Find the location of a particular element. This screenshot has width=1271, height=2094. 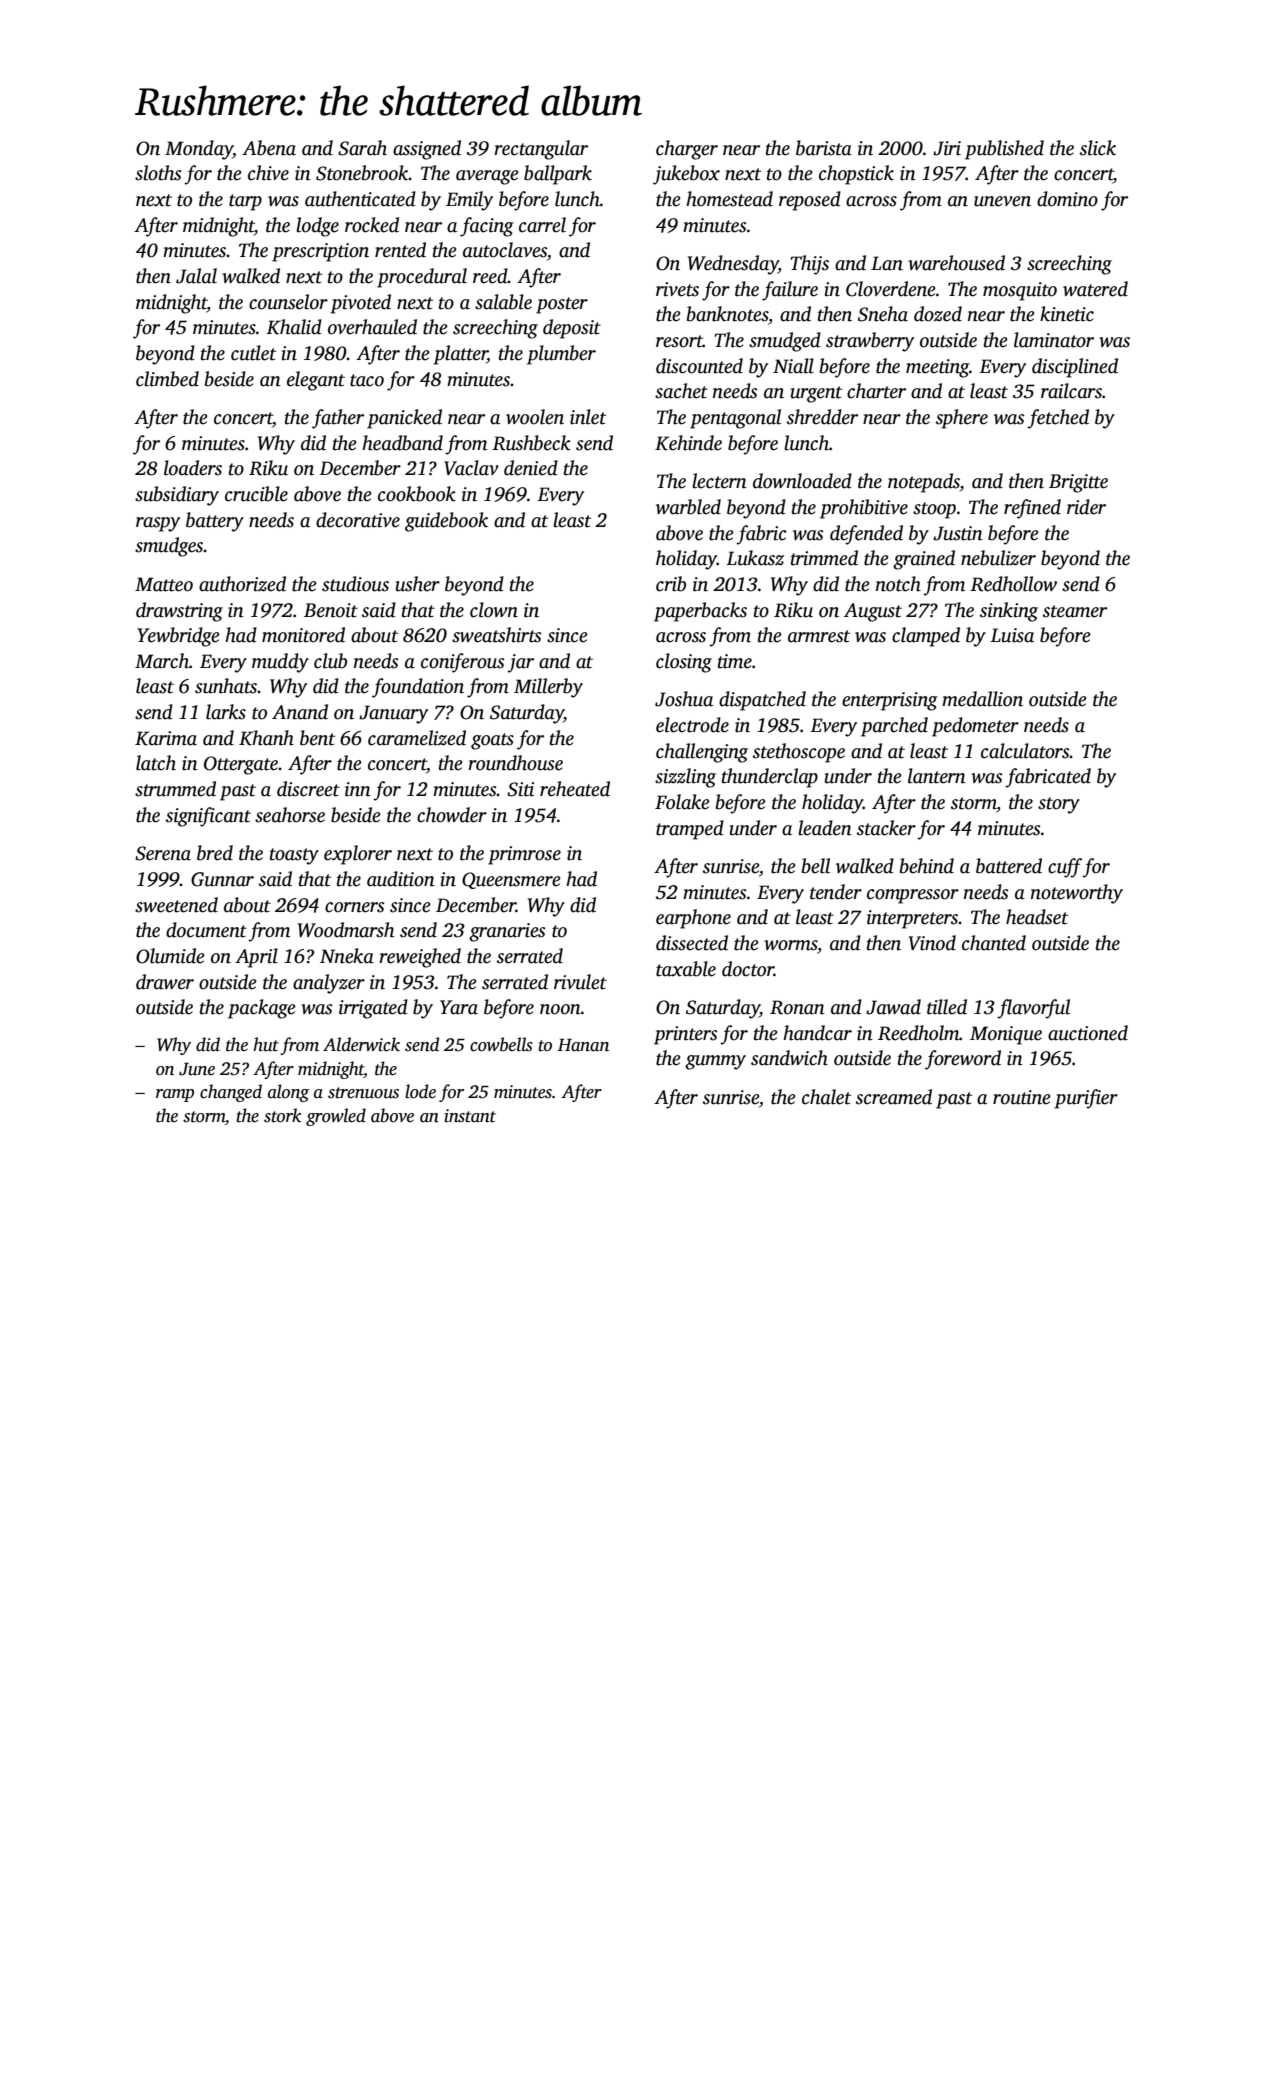

Lukasz is located at coordinates (755, 558).
